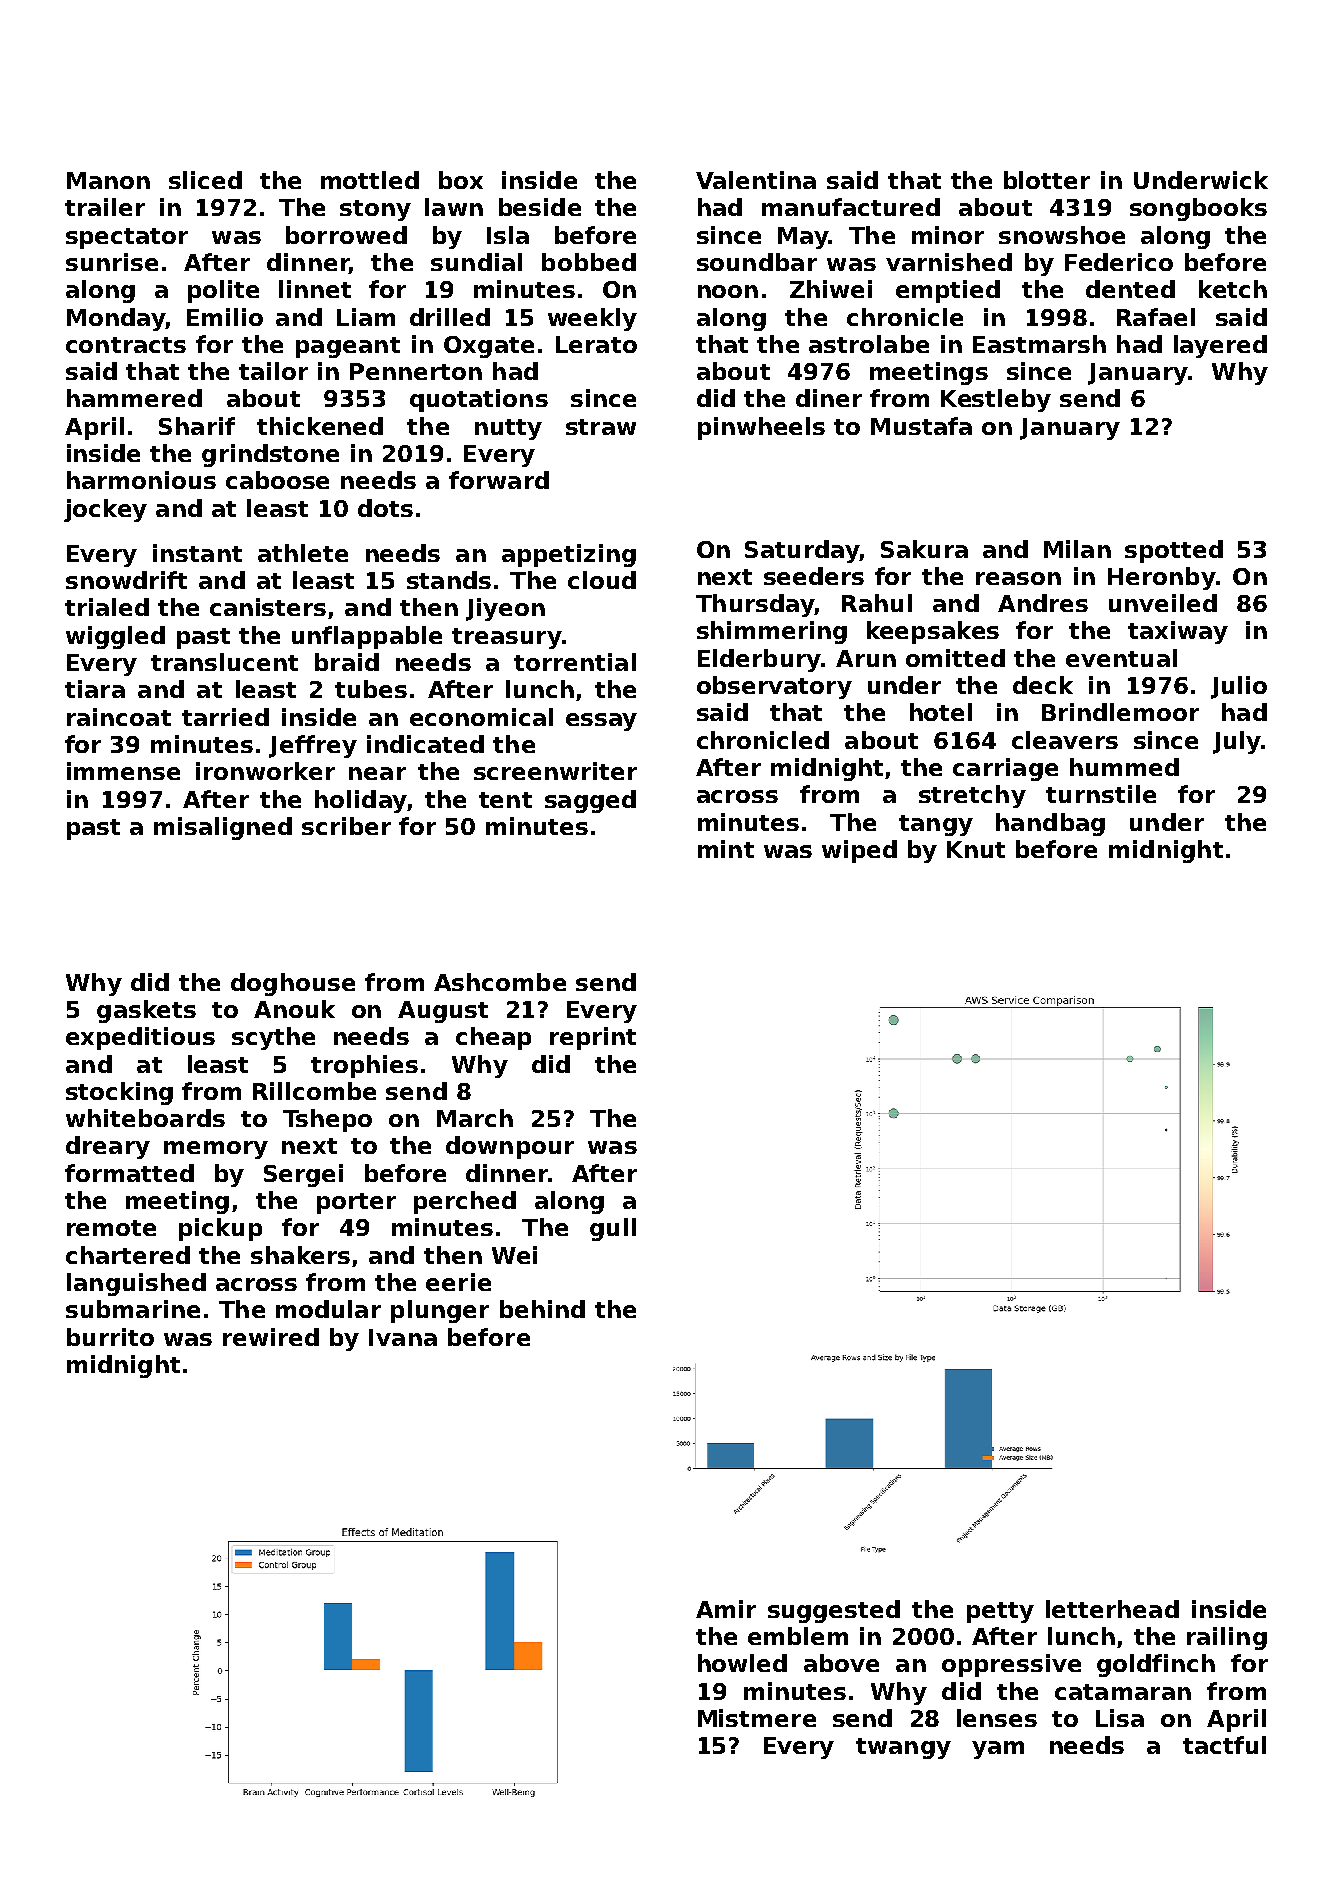  What do you see at coordinates (726, 849) in the screenshot?
I see `mint` at bounding box center [726, 849].
